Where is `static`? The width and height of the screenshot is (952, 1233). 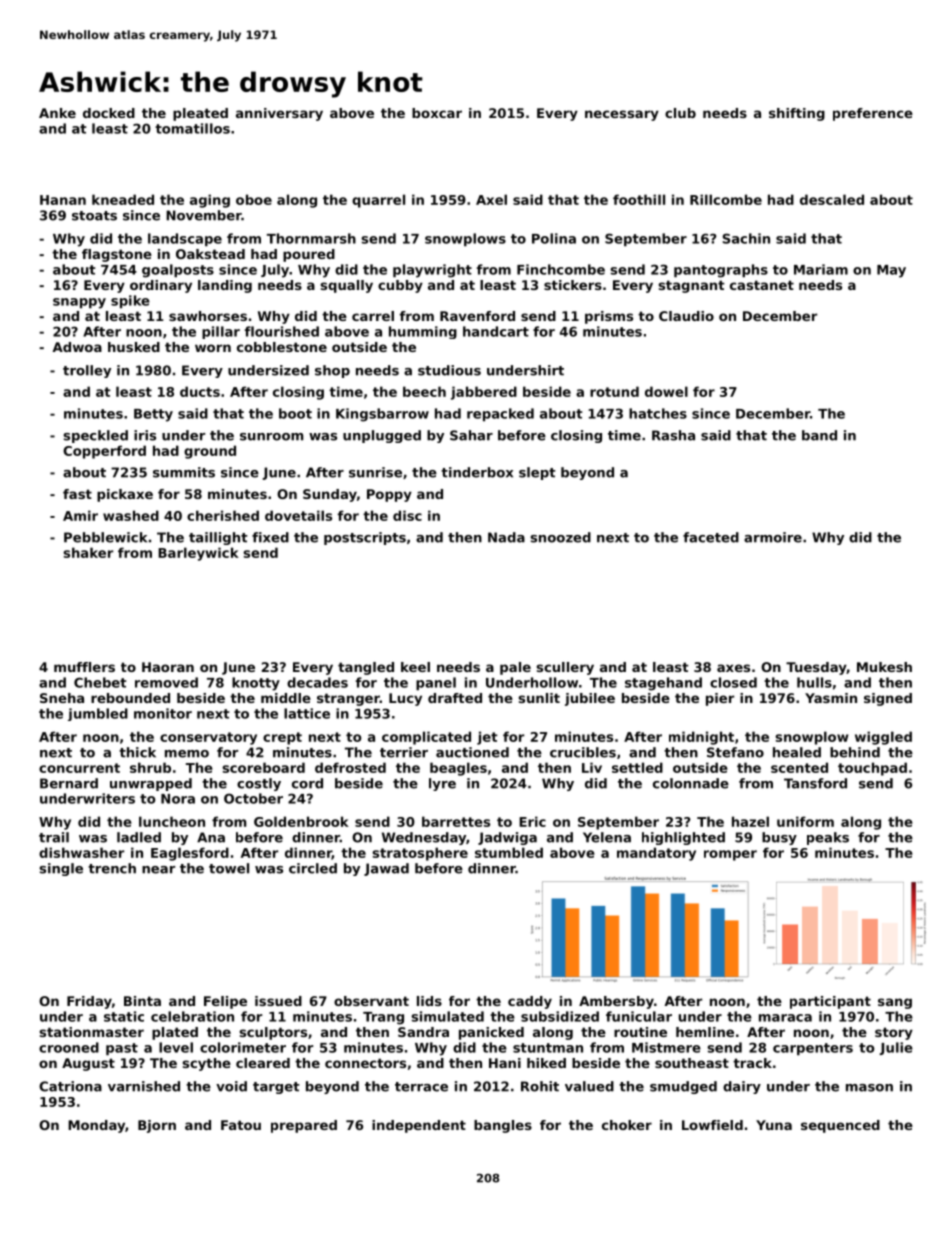 static is located at coordinates (124, 1016).
